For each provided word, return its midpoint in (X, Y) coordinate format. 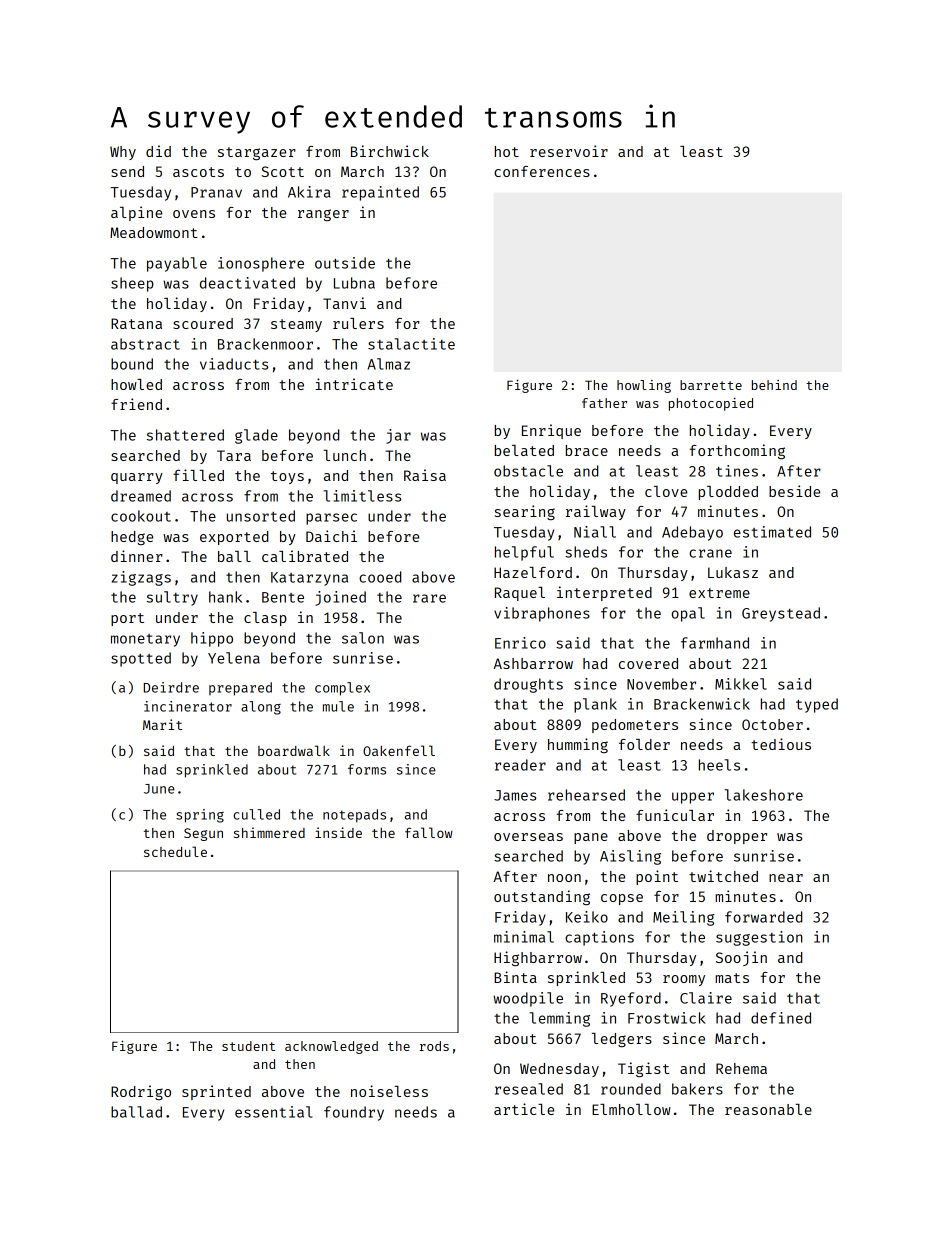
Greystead (781, 614)
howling (644, 386)
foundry (354, 1113)
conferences (542, 171)
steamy (296, 325)
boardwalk (294, 750)
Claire (706, 998)
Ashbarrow (533, 663)
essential (274, 1112)
